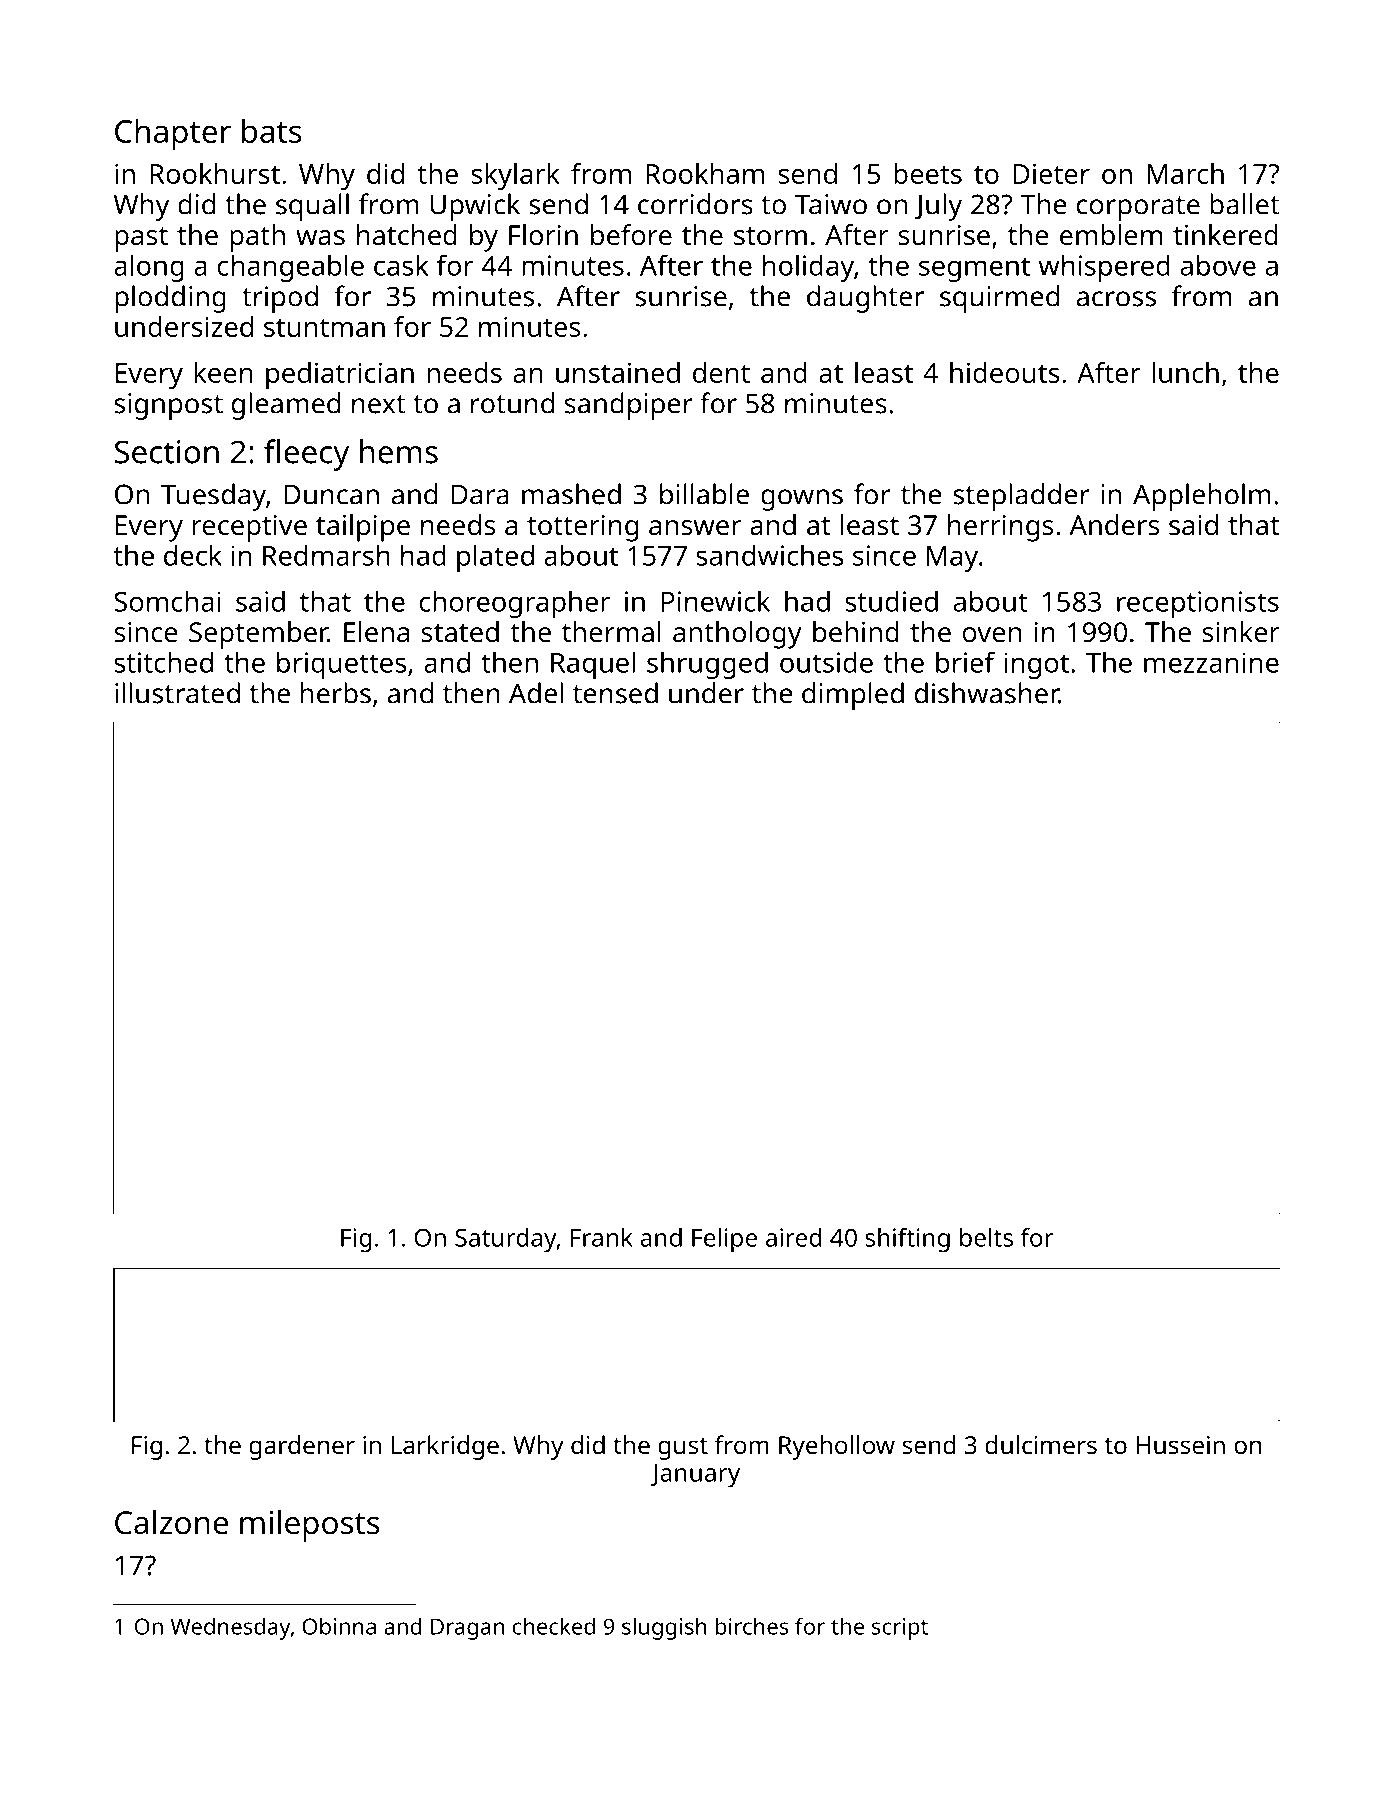  Describe the element at coordinates (1211, 662) in the screenshot. I see `mezzanine` at that location.
